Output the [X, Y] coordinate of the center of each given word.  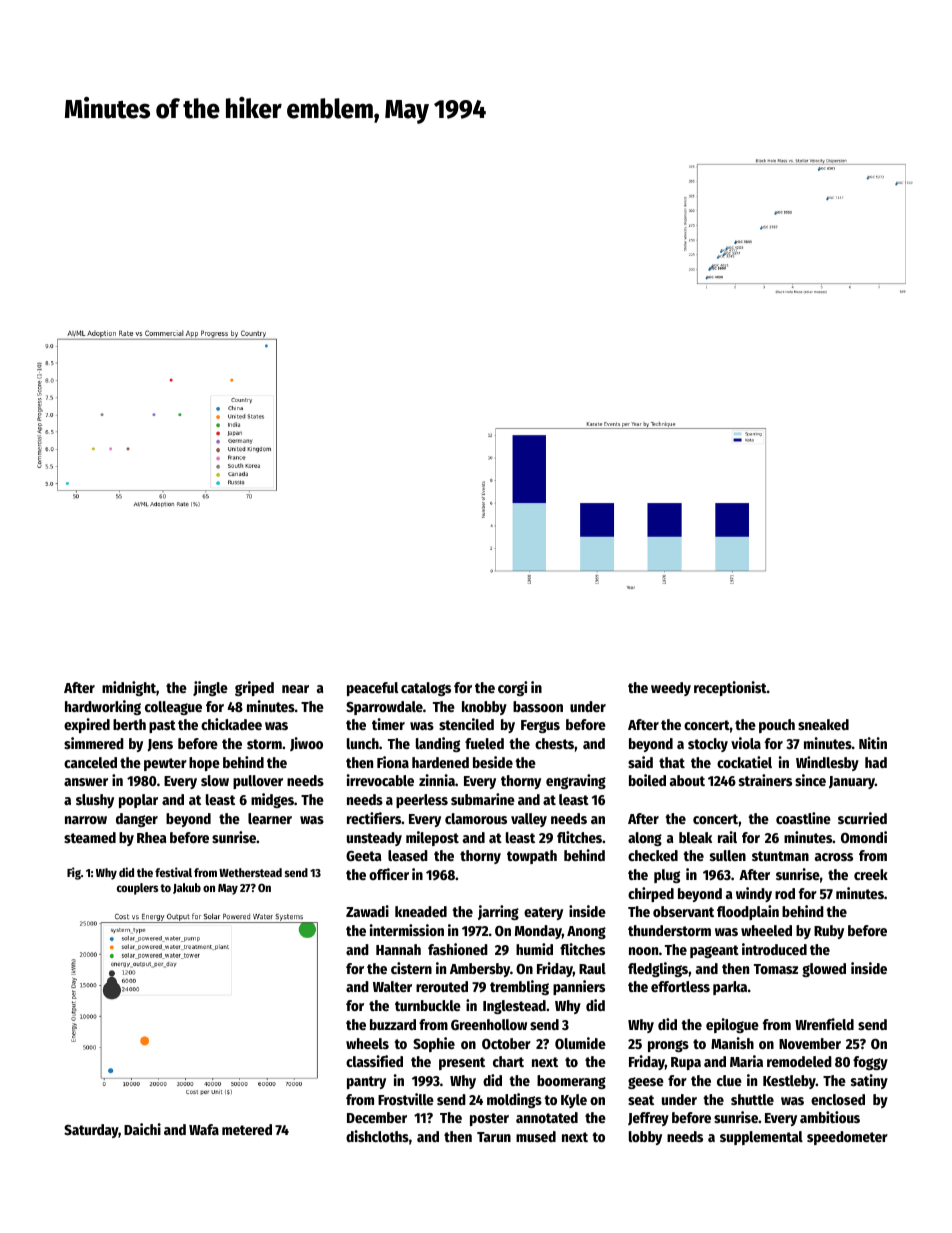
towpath [532, 857]
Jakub [187, 888]
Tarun [494, 1137]
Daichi [142, 1129]
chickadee [231, 724]
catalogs [426, 689]
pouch [777, 726]
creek [871, 874]
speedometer [847, 1138]
